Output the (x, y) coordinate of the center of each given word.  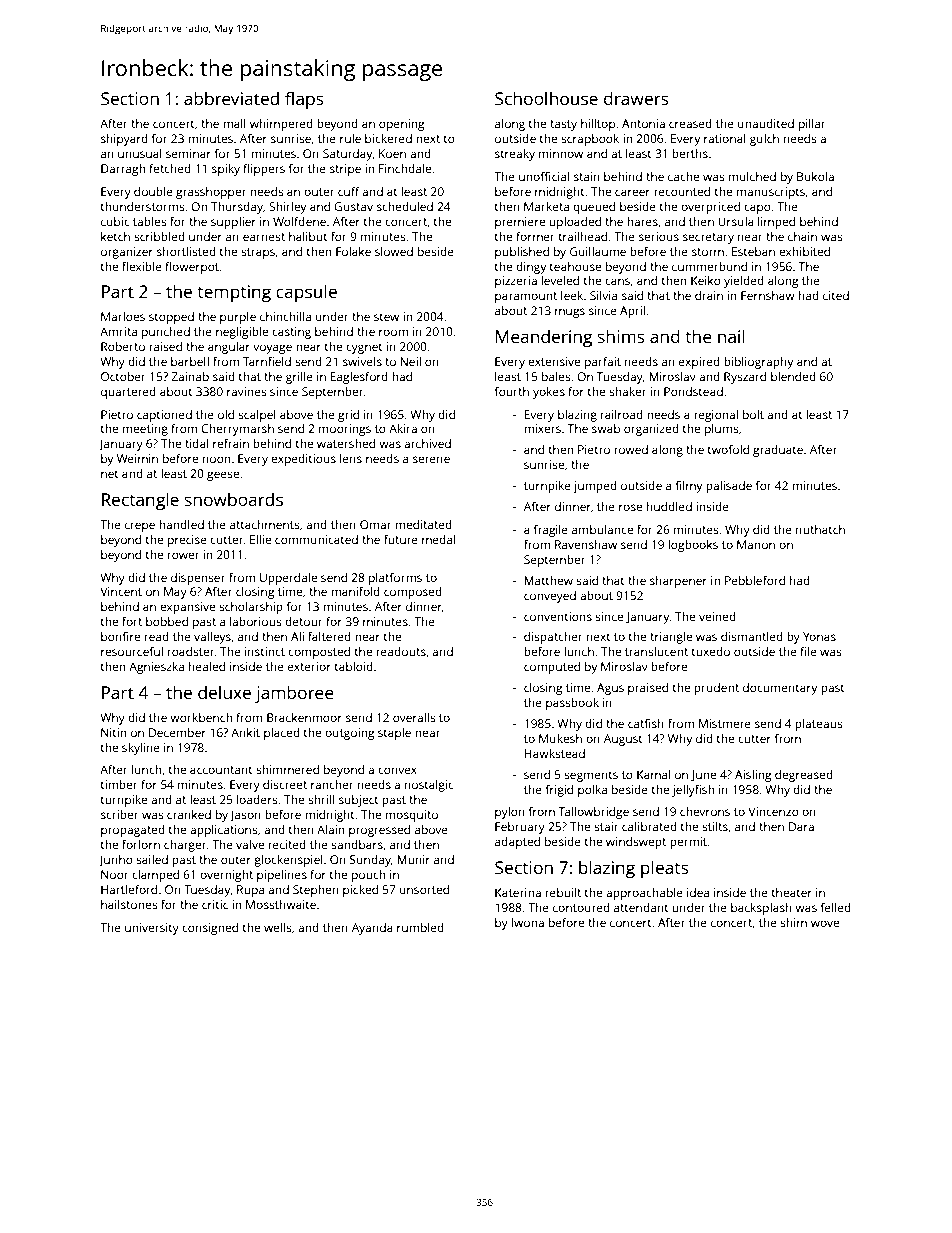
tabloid (354, 666)
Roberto (123, 346)
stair (606, 826)
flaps (304, 100)
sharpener (678, 582)
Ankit (245, 732)
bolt (753, 414)
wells (277, 927)
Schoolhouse (546, 98)
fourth (512, 391)
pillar (812, 125)
